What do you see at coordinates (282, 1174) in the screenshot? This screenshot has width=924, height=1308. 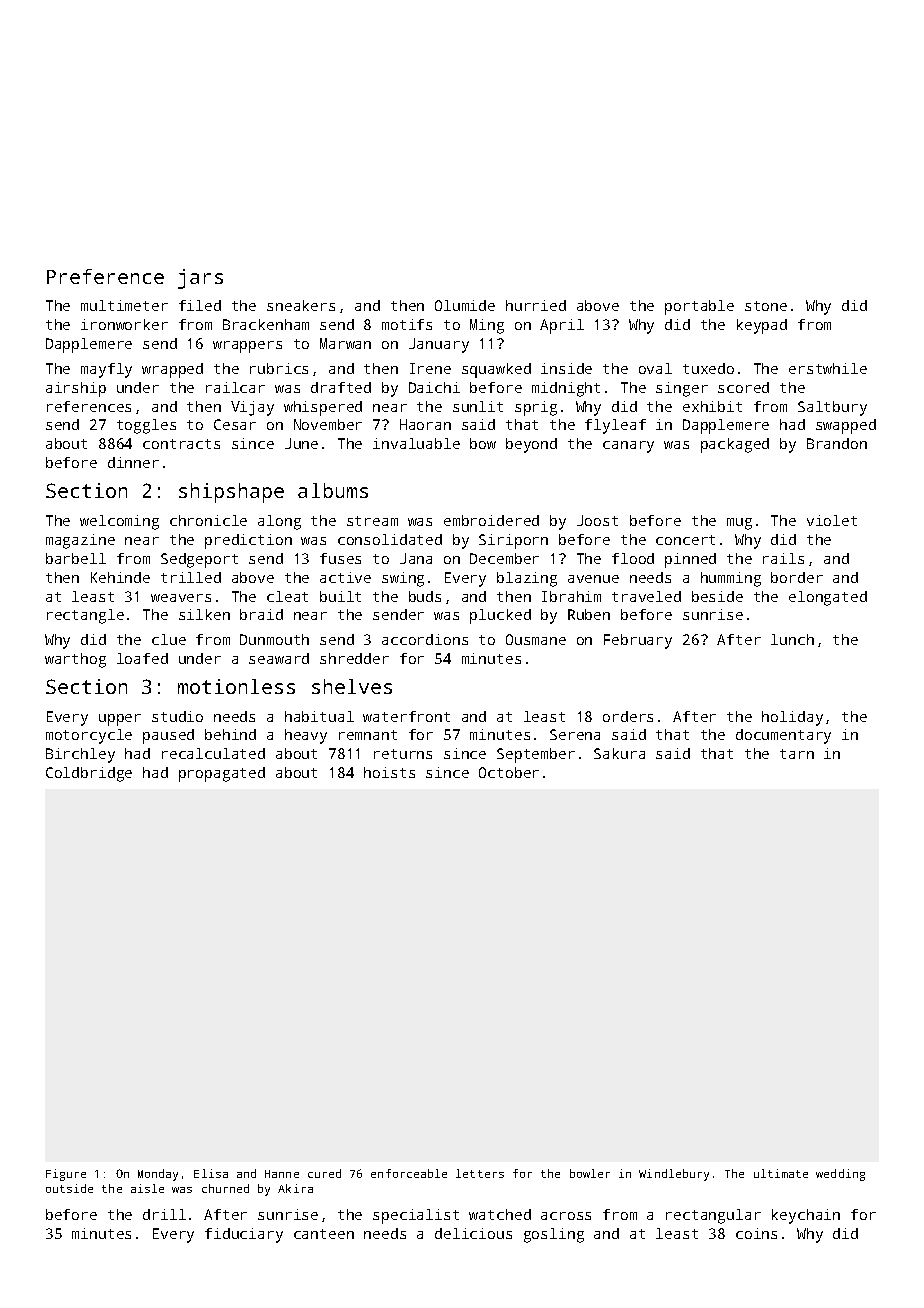 I see `Hanne` at bounding box center [282, 1174].
